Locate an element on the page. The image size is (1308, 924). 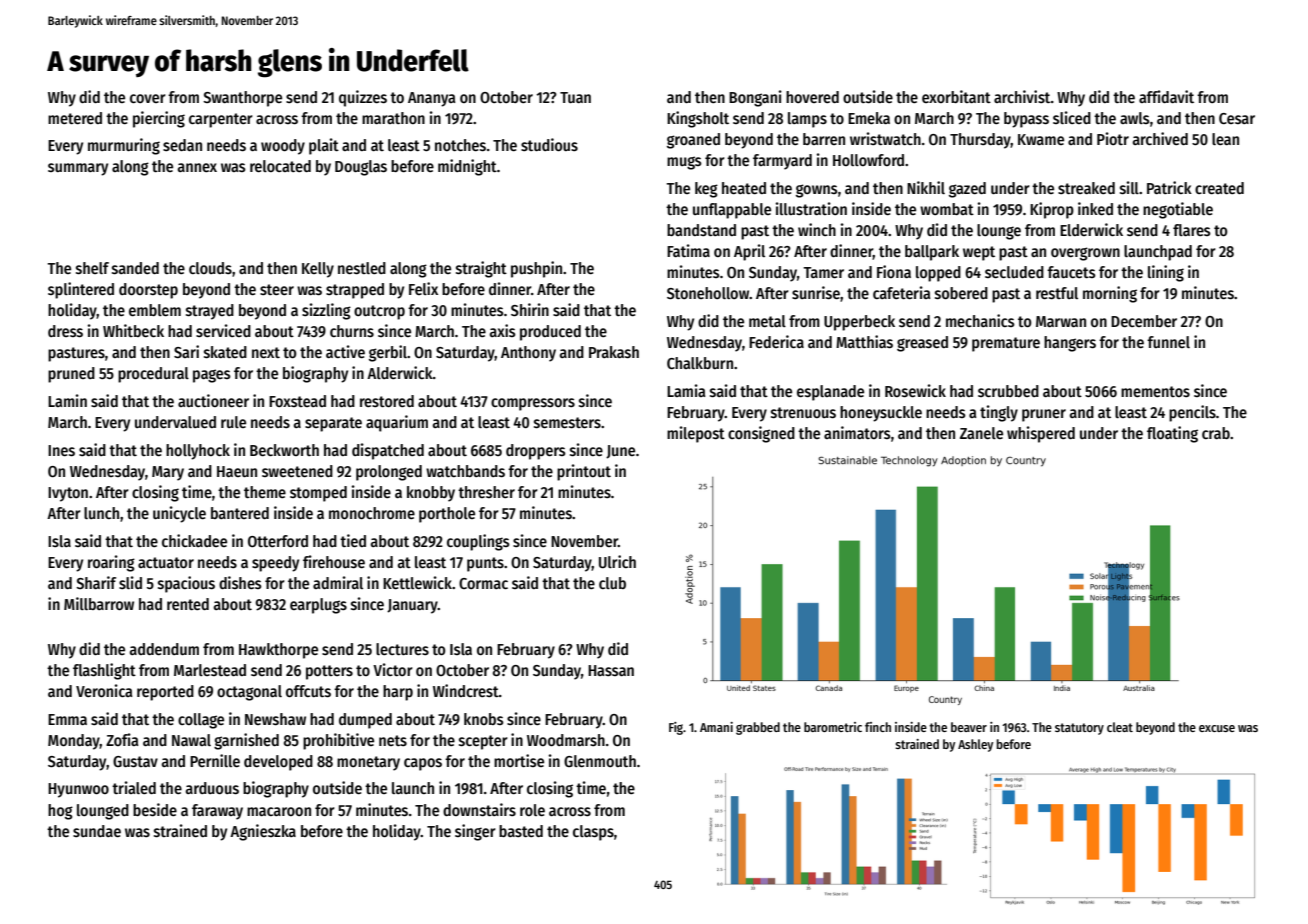
hovered is located at coordinates (812, 97).
